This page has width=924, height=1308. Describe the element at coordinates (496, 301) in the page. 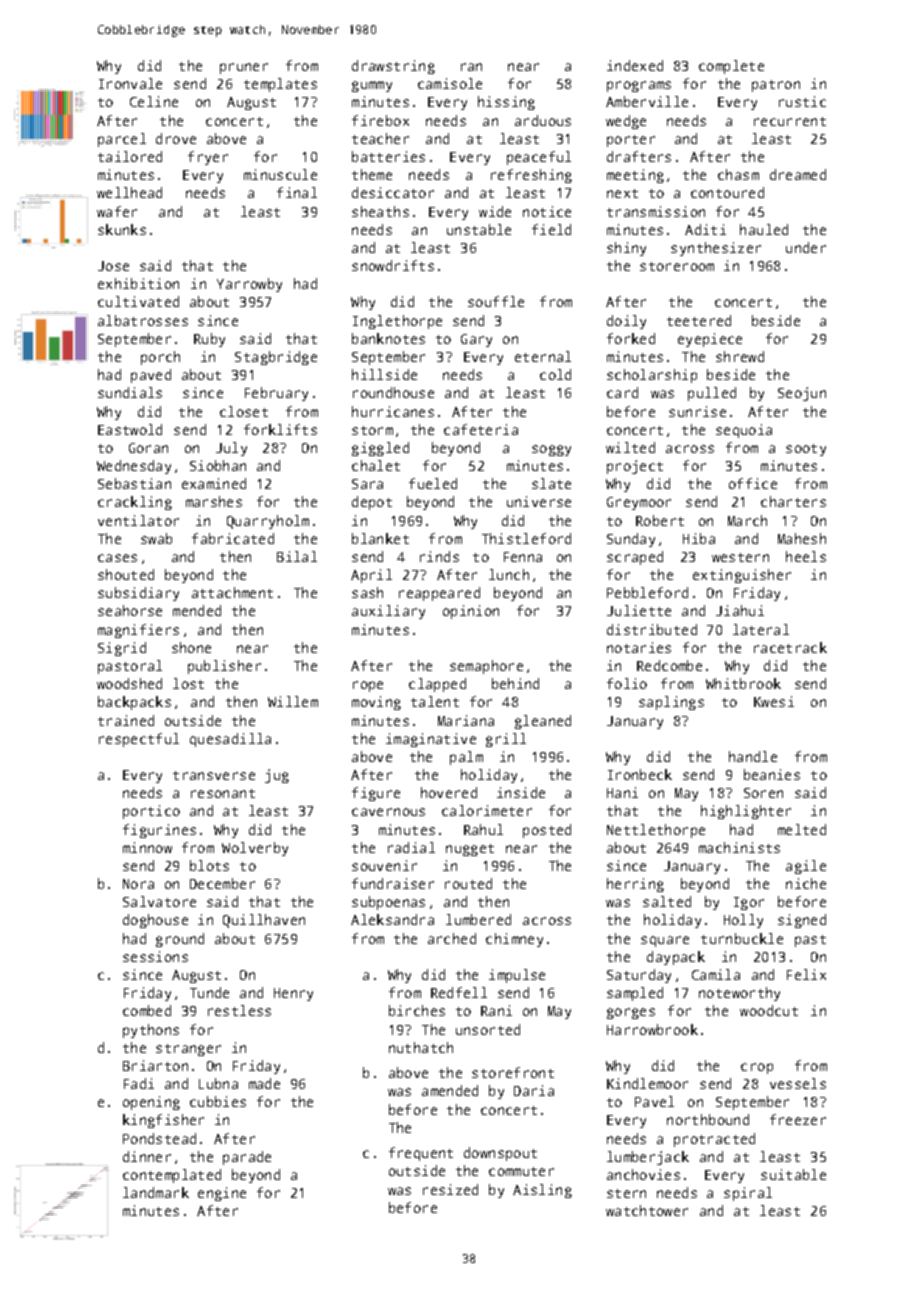

I see `souffle` at that location.
